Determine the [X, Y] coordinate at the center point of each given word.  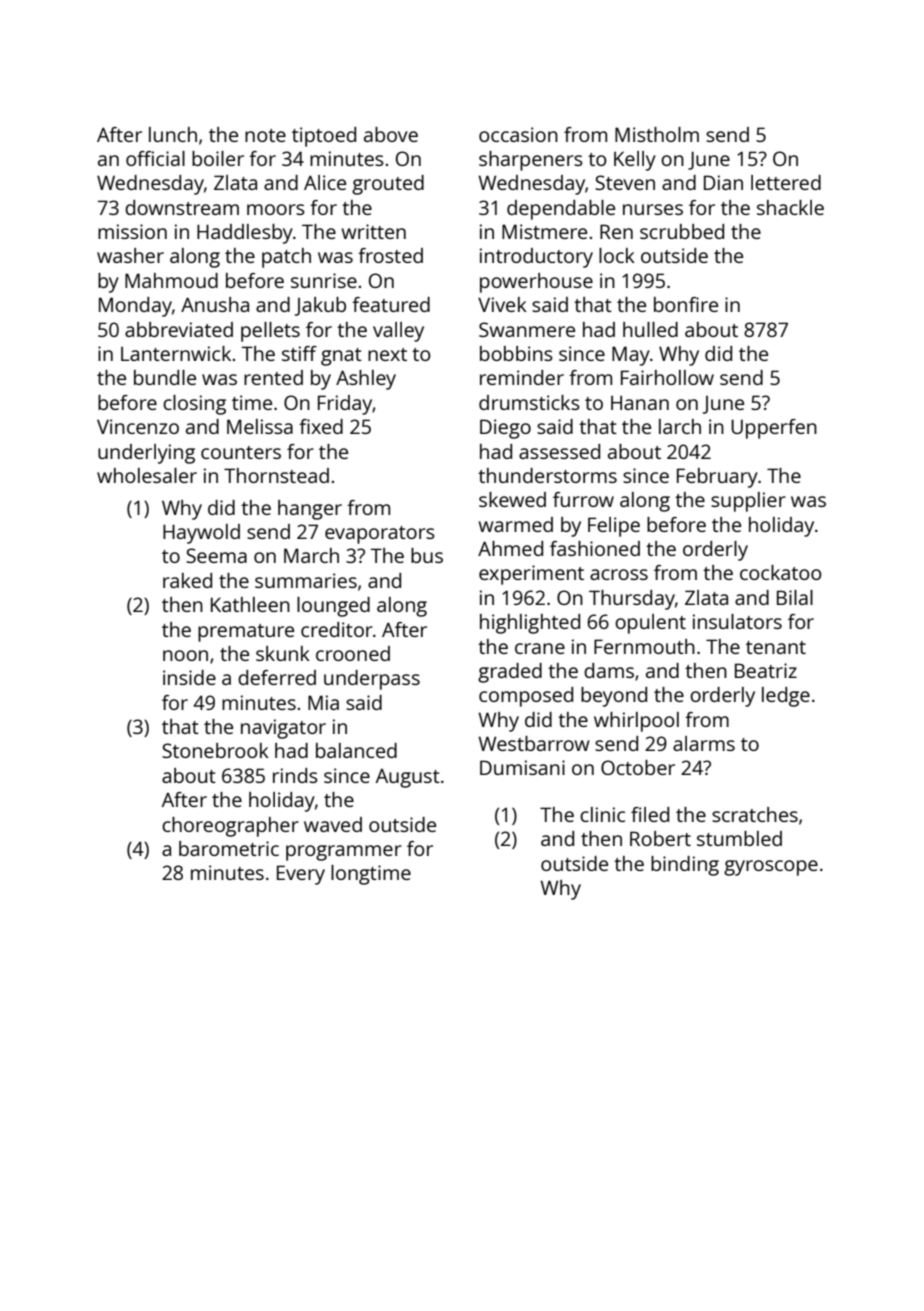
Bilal [795, 597]
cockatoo [781, 572]
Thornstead [276, 475]
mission [132, 231]
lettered [786, 182]
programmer [344, 853]
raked [187, 580]
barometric [229, 848]
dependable [561, 210]
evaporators [380, 535]
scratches [755, 814]
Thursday [632, 600]
